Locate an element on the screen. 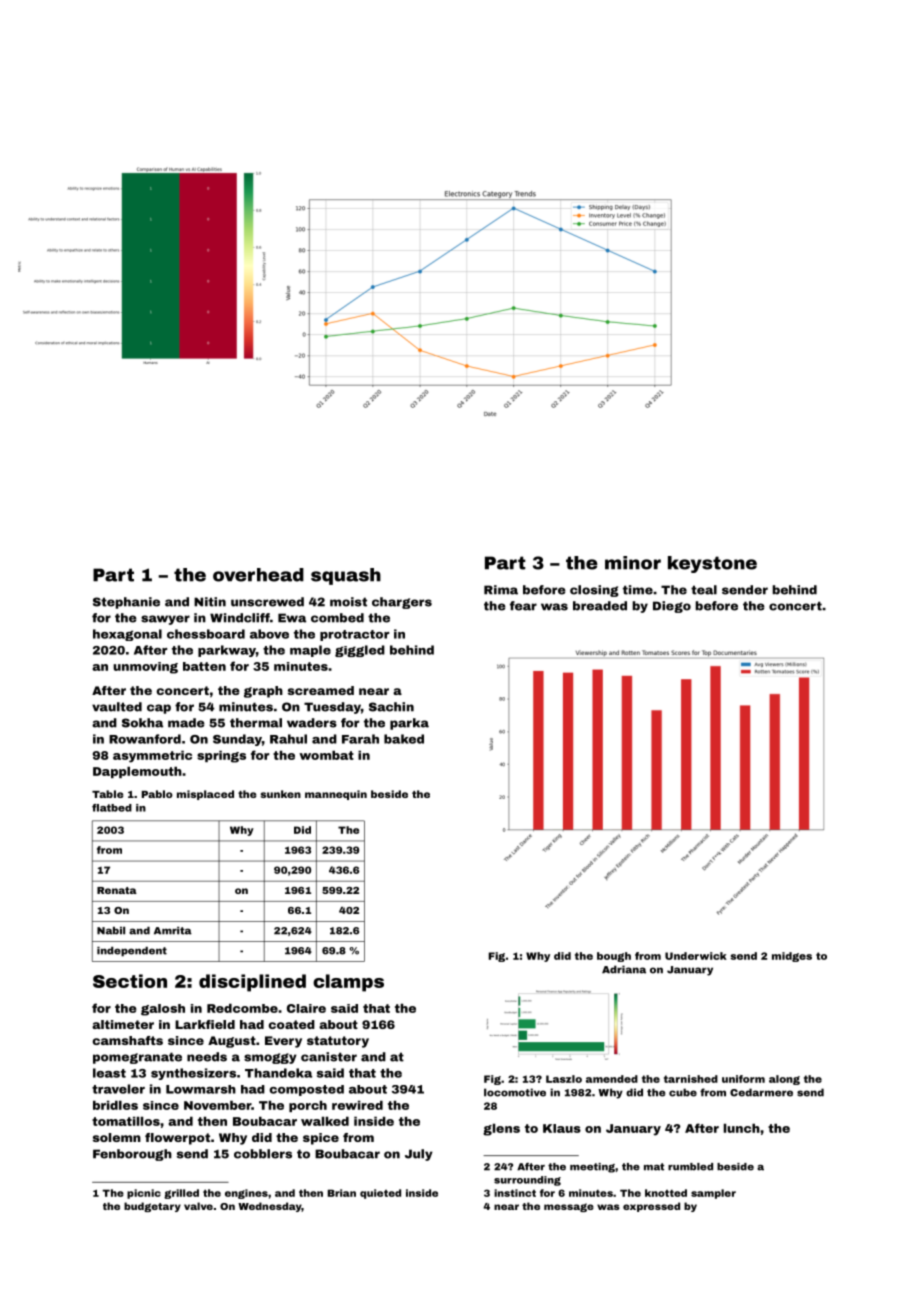  keystone is located at coordinates (712, 564).
